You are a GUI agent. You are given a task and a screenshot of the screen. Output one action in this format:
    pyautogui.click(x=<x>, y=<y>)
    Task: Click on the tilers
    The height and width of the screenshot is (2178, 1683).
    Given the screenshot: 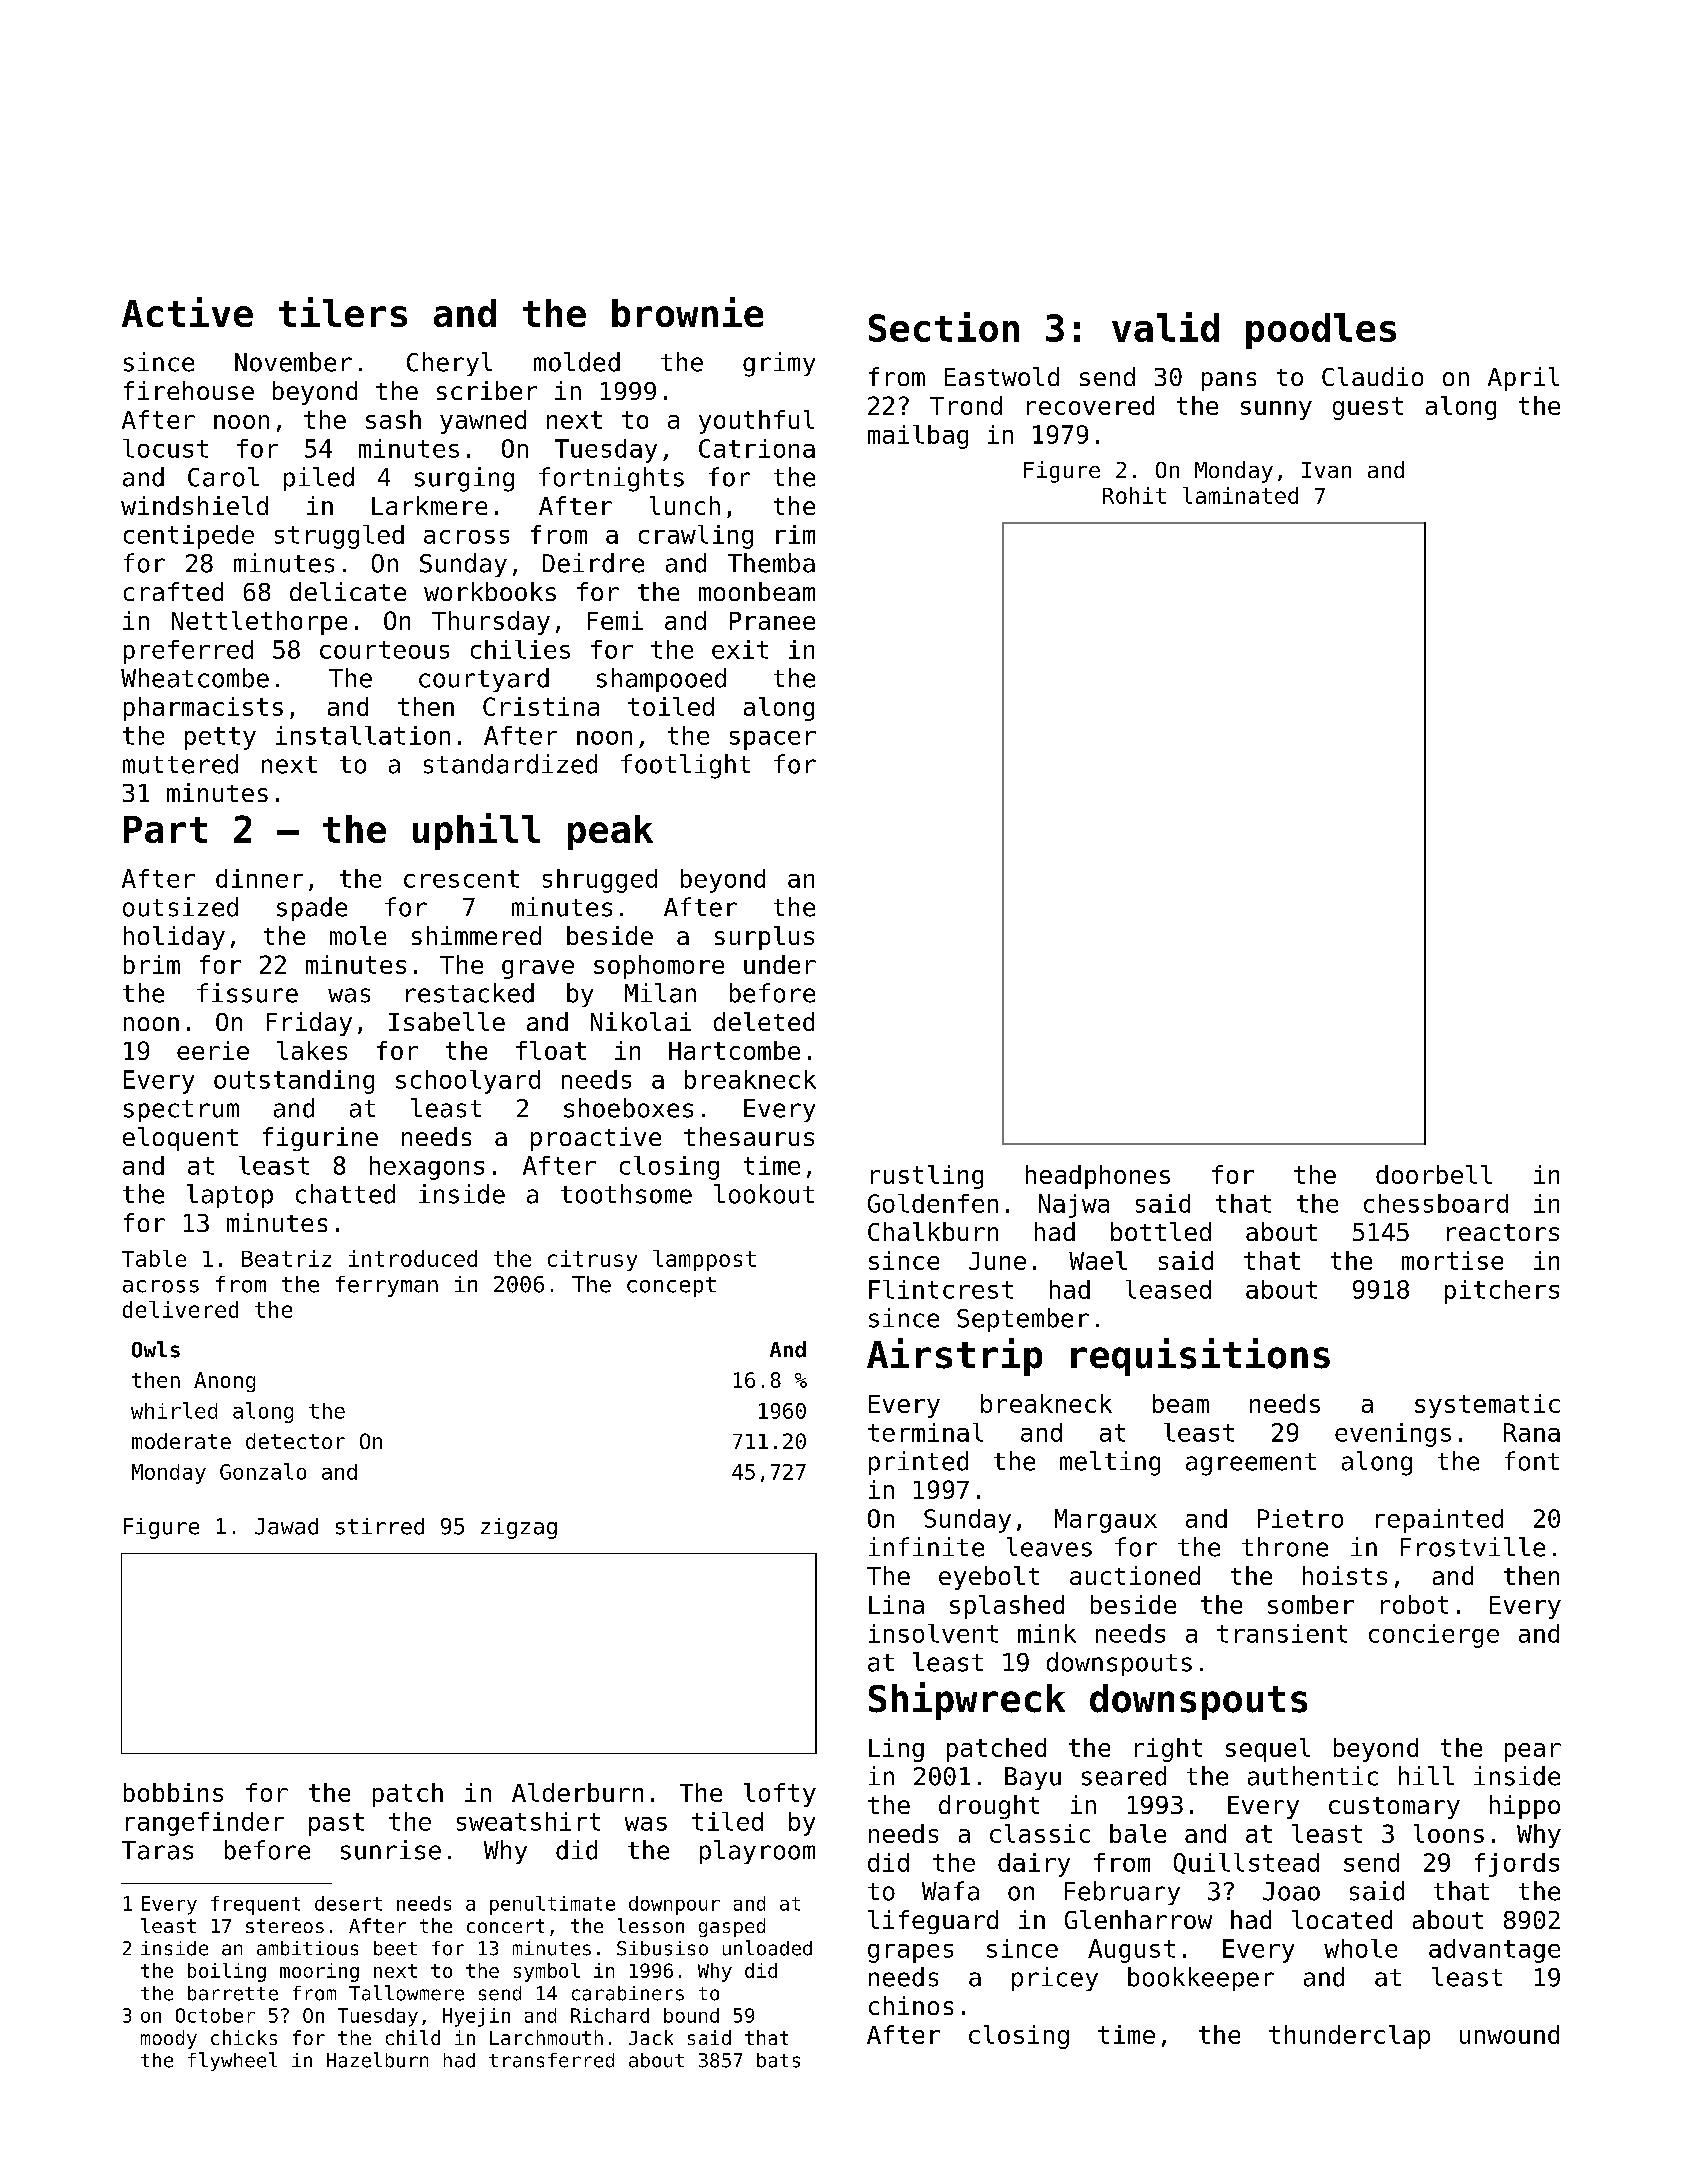 What is the action you would take?
    pyautogui.click(x=343, y=312)
